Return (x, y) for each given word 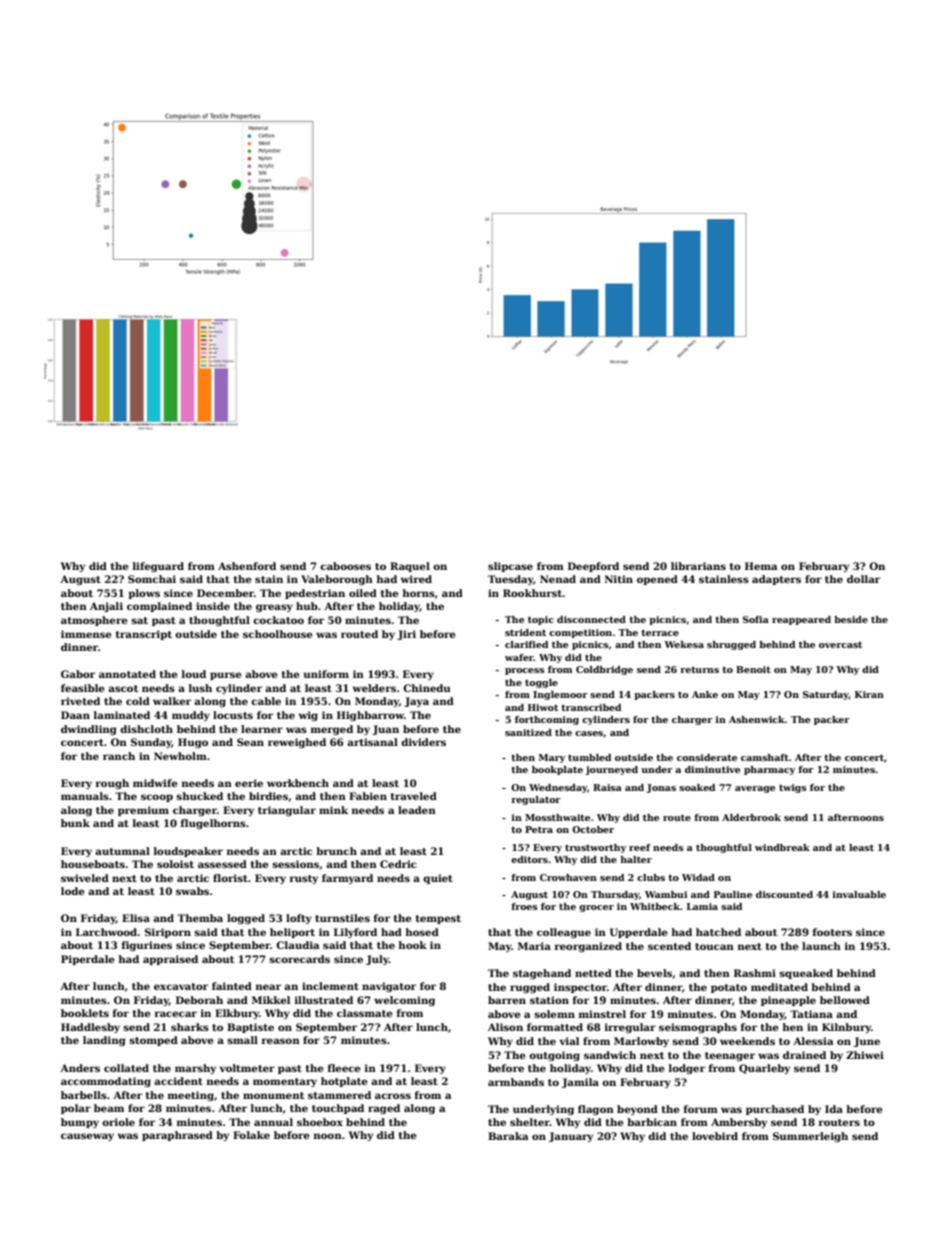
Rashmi (755, 973)
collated (126, 1068)
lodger (687, 1069)
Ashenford (247, 566)
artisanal (372, 742)
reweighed (297, 743)
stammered (339, 1095)
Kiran (869, 694)
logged (246, 919)
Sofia (756, 619)
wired (416, 579)
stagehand (542, 974)
